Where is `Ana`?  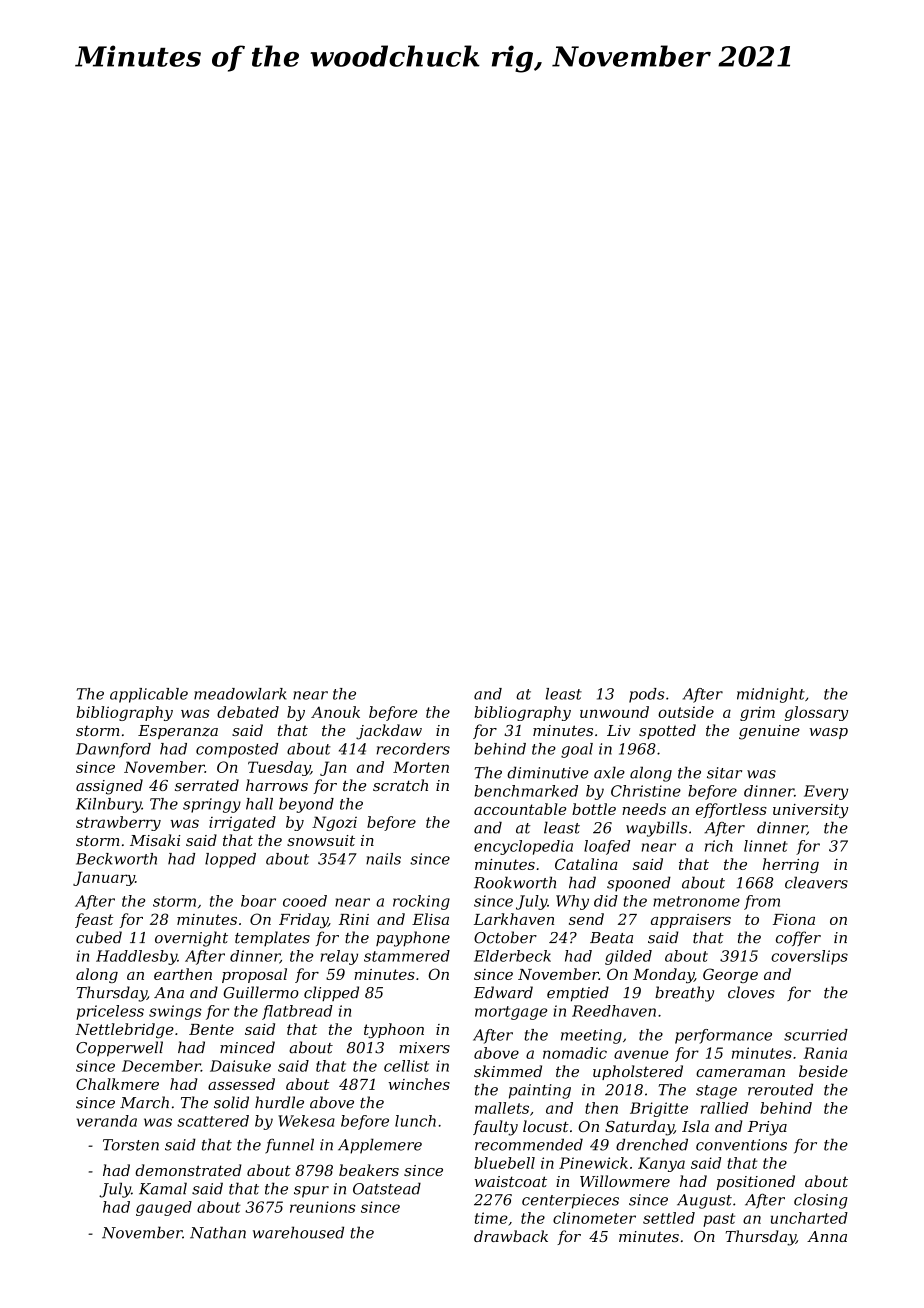 Ana is located at coordinates (169, 993).
